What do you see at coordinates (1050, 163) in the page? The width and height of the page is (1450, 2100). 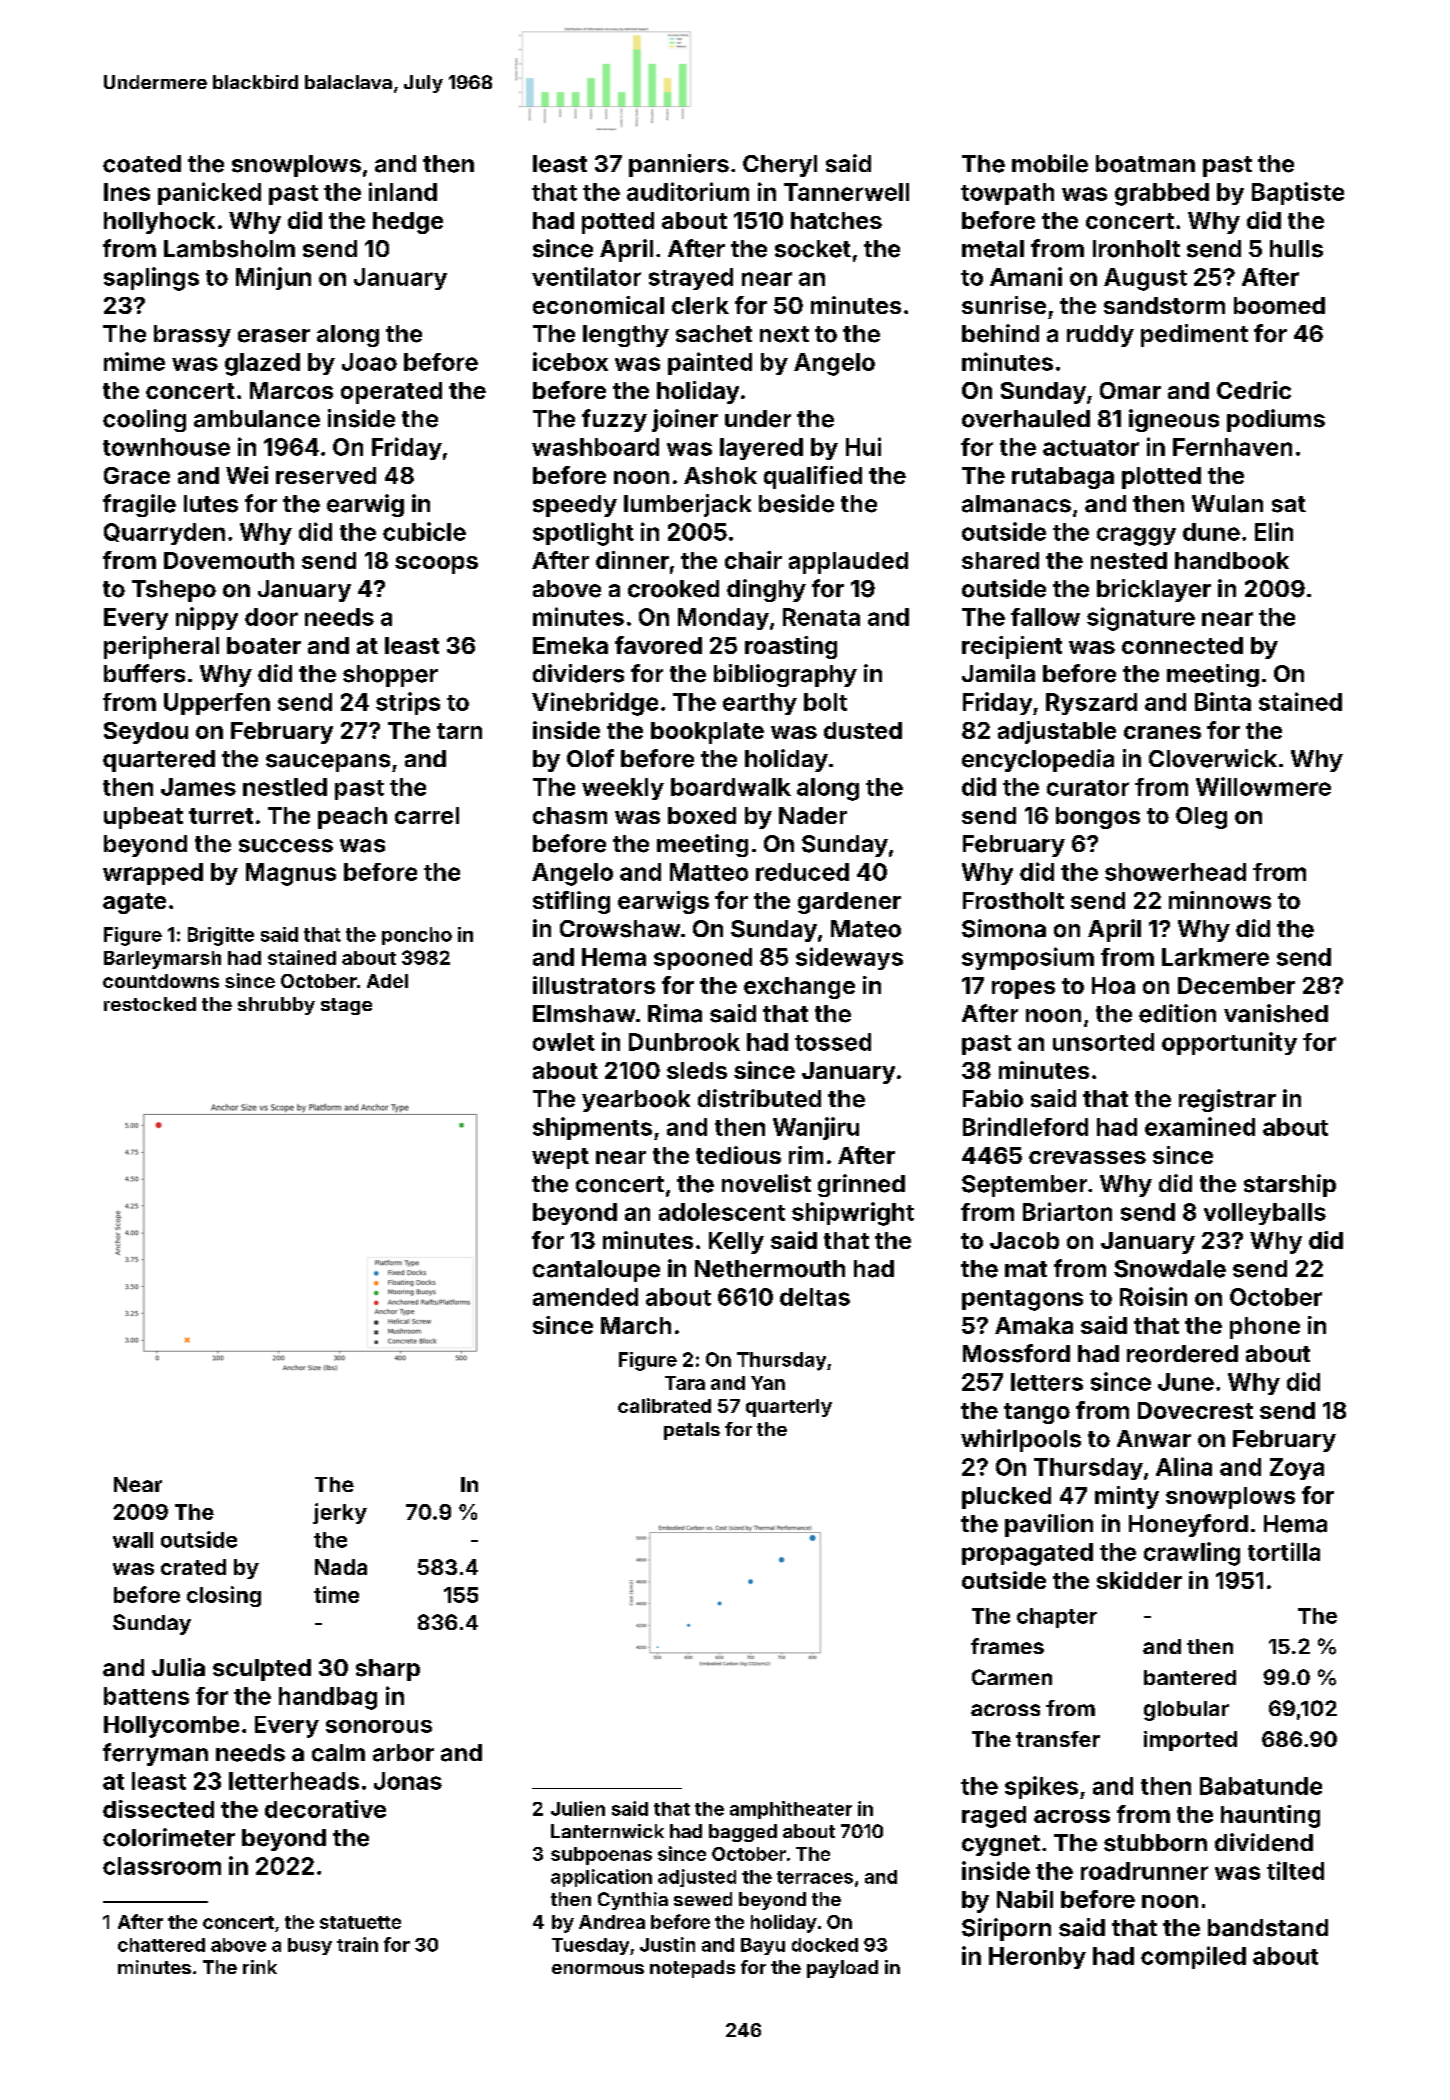 I see `mobile` at bounding box center [1050, 163].
